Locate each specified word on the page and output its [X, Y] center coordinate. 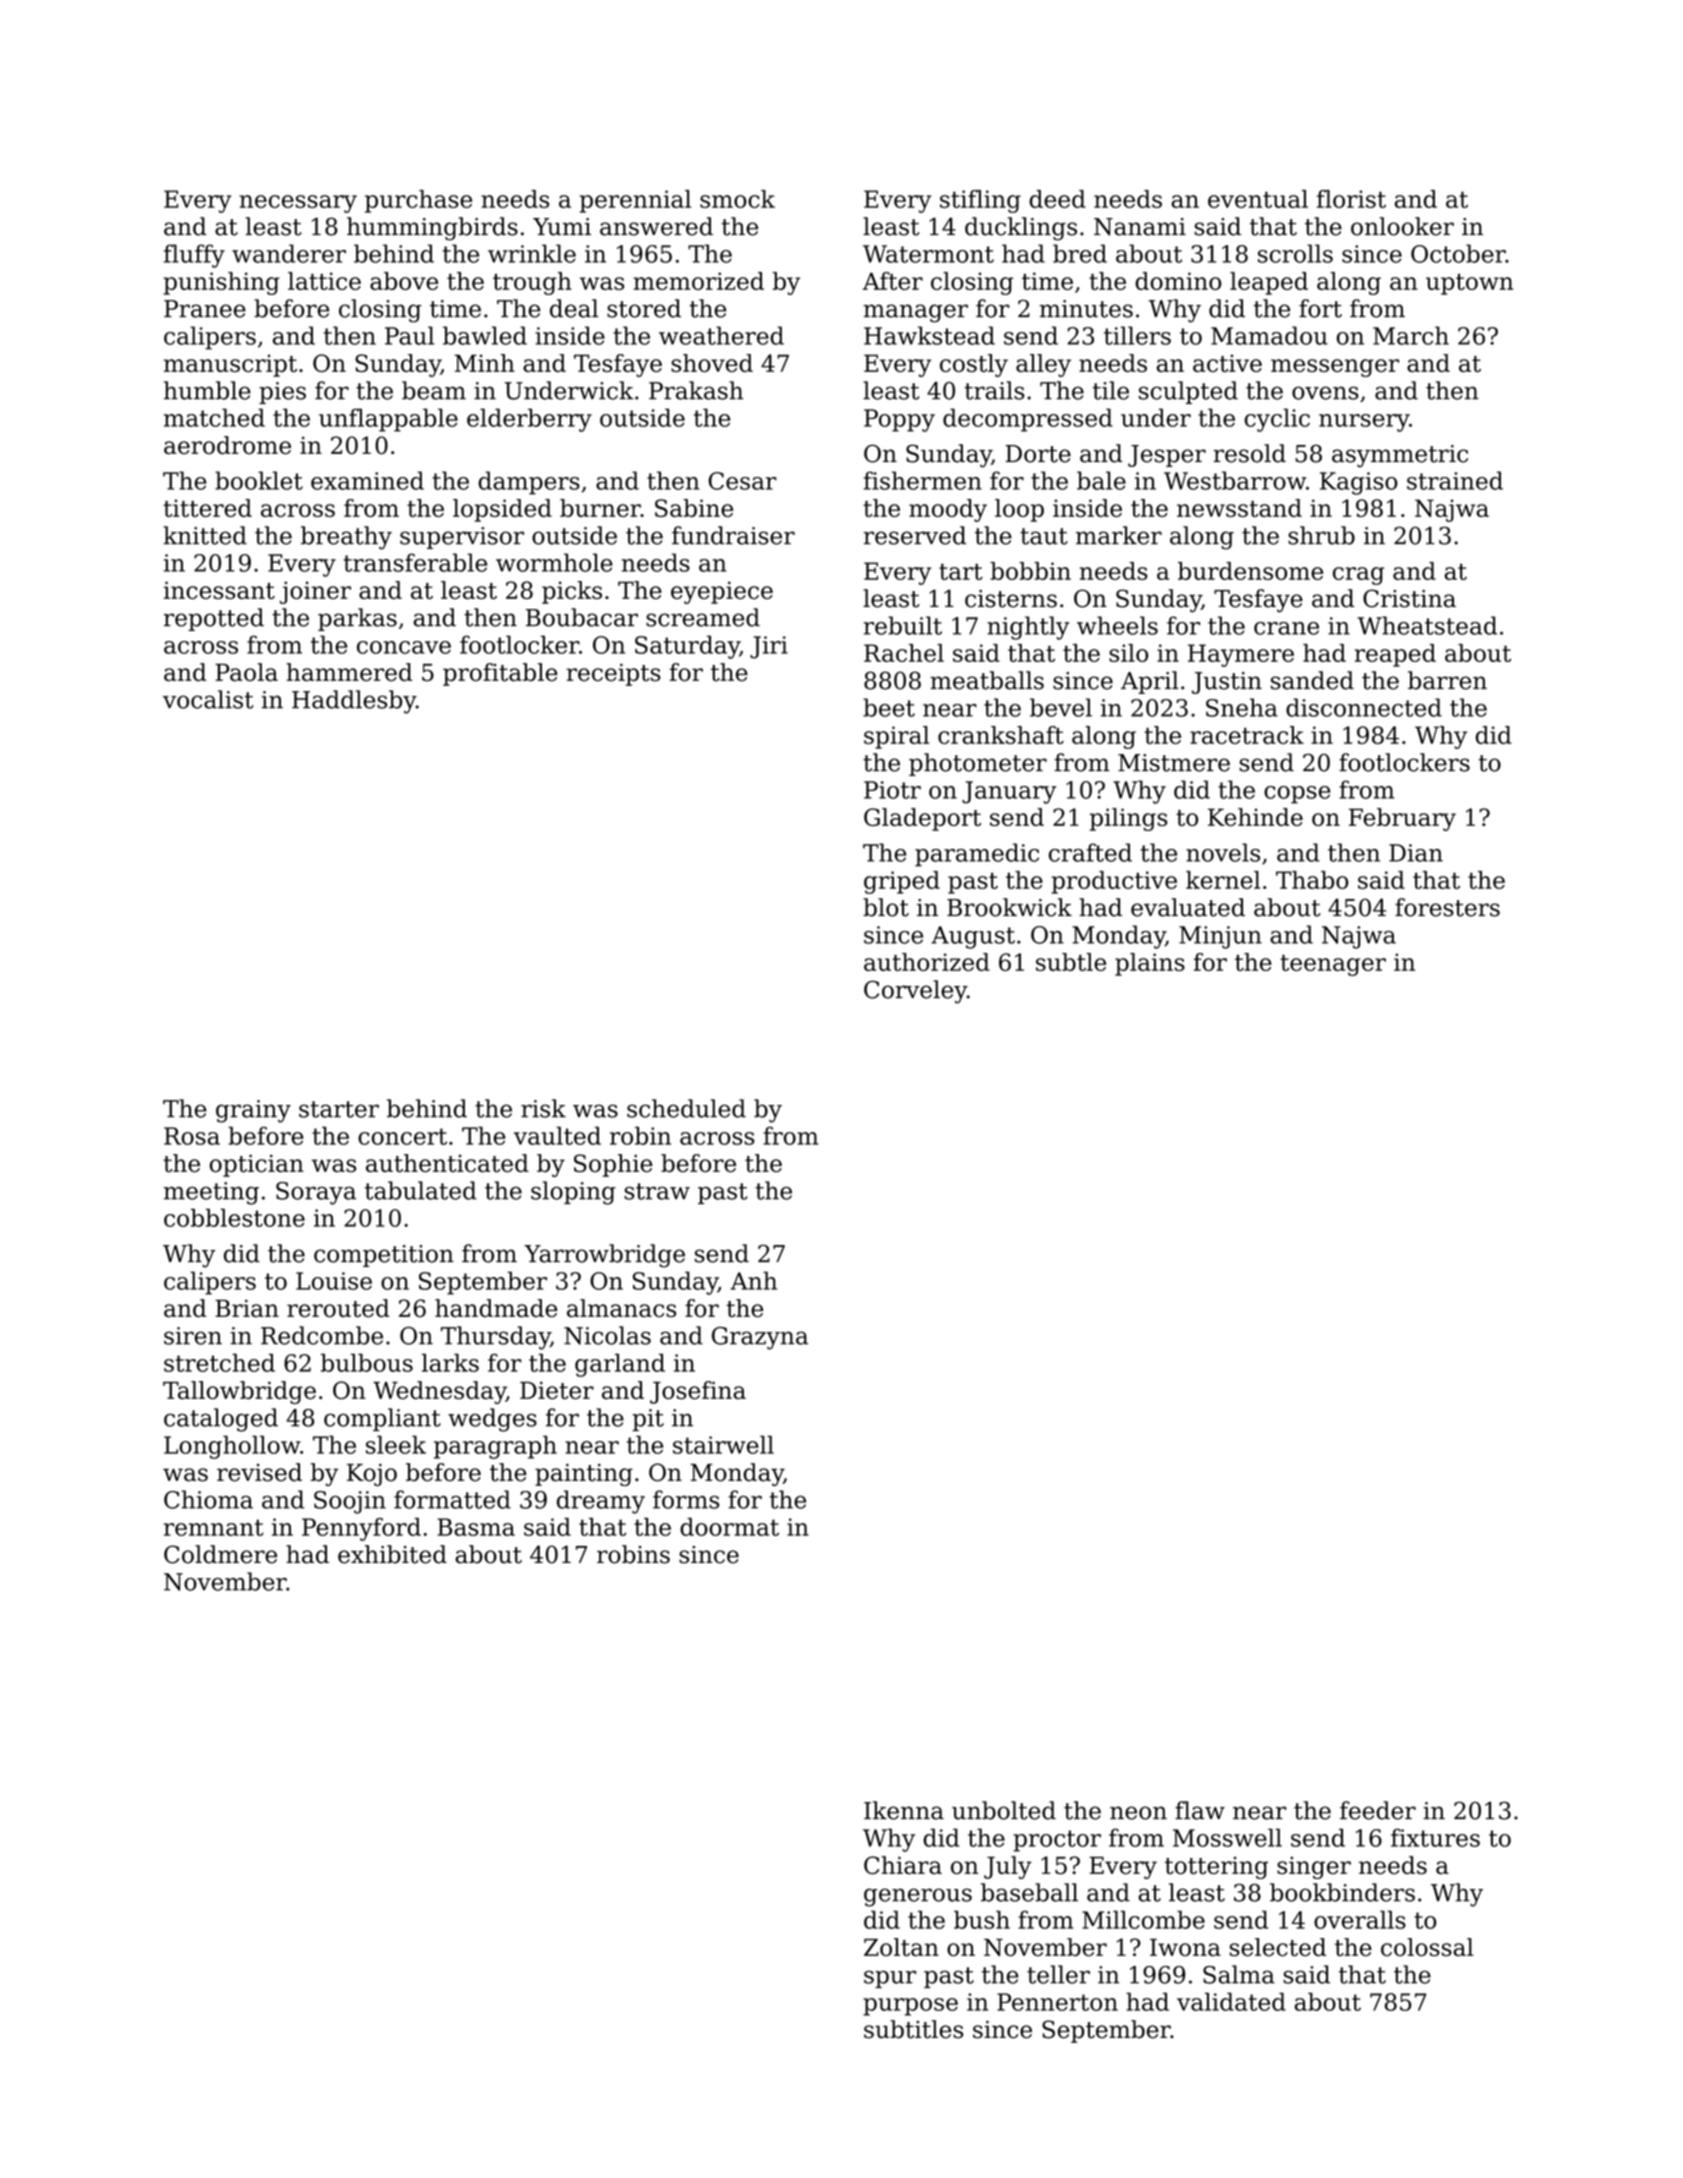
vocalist [208, 699]
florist [1351, 199]
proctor [1057, 1841]
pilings [1128, 819]
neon [1138, 1813]
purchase [418, 201]
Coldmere [220, 1554]
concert [402, 1136]
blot [886, 907]
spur [890, 1979]
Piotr [892, 790]
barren [1447, 680]
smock [737, 199]
